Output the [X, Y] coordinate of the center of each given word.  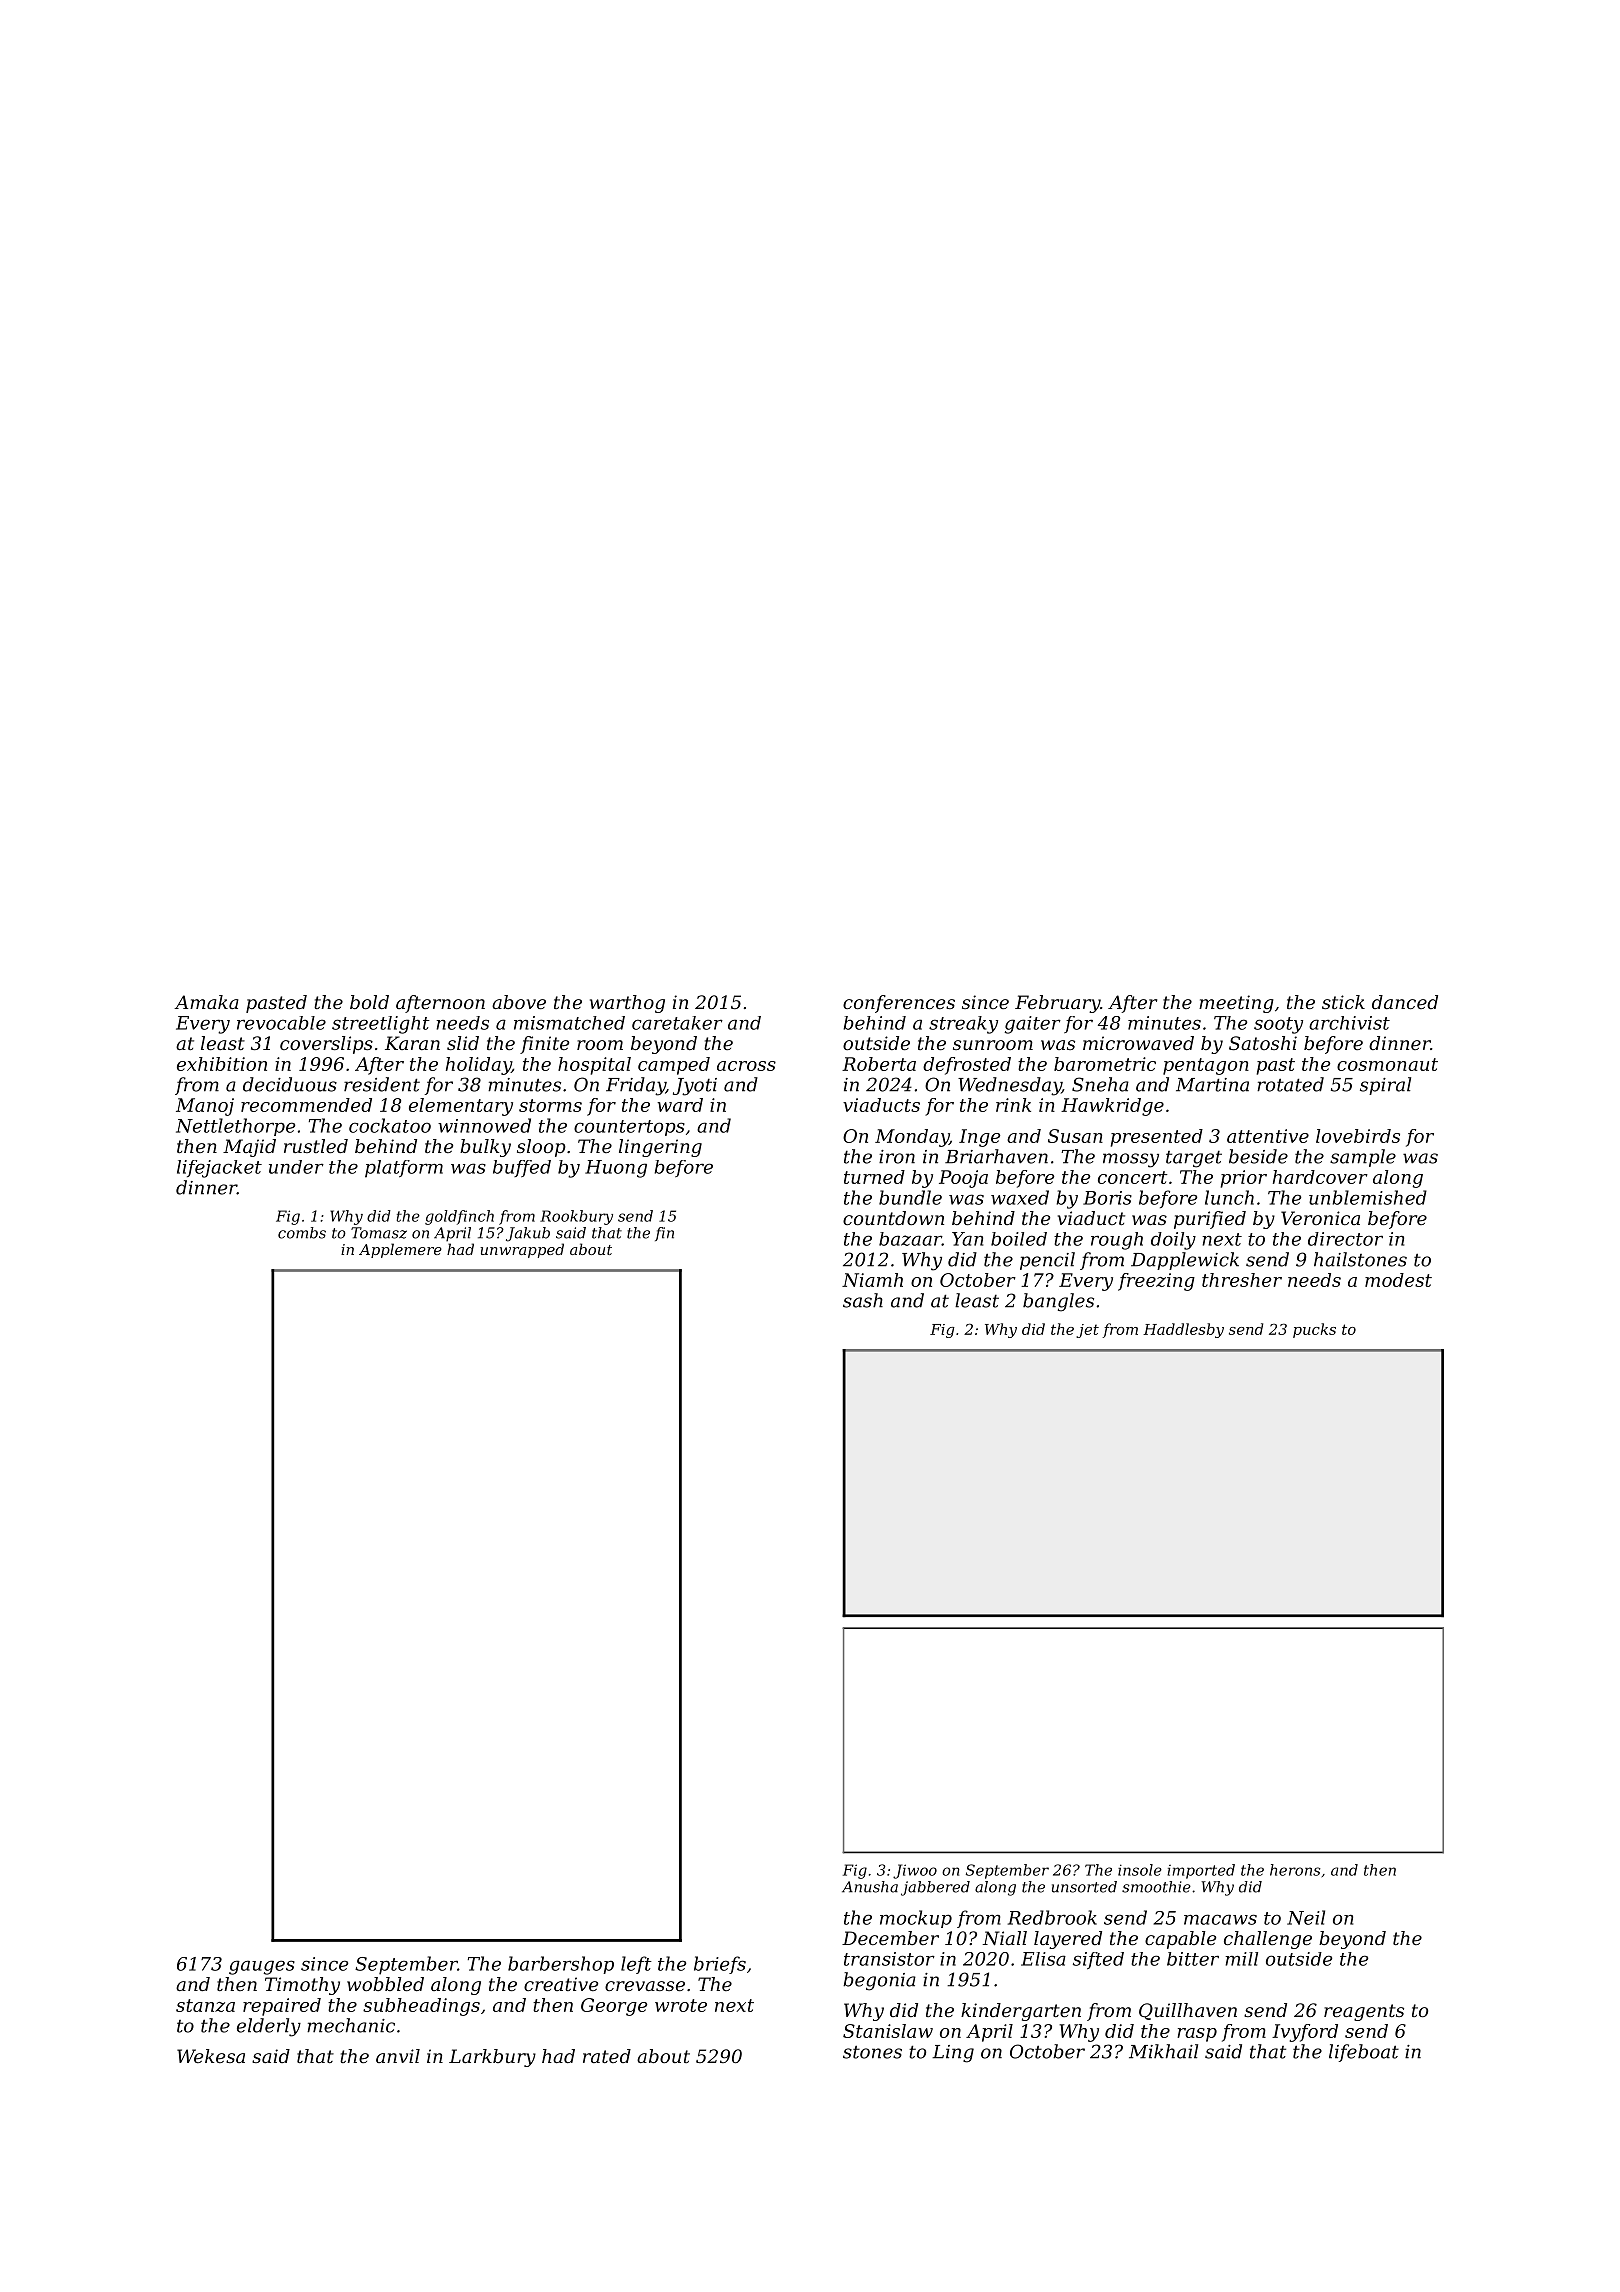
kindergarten [1021, 2012]
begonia [879, 1981]
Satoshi [1263, 1043]
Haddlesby [1183, 1330]
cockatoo [390, 1125]
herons [1295, 1870]
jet [1087, 1331]
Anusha [870, 1887]
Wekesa [211, 2056]
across [746, 1066]
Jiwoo [915, 1871]
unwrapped [522, 1250]
